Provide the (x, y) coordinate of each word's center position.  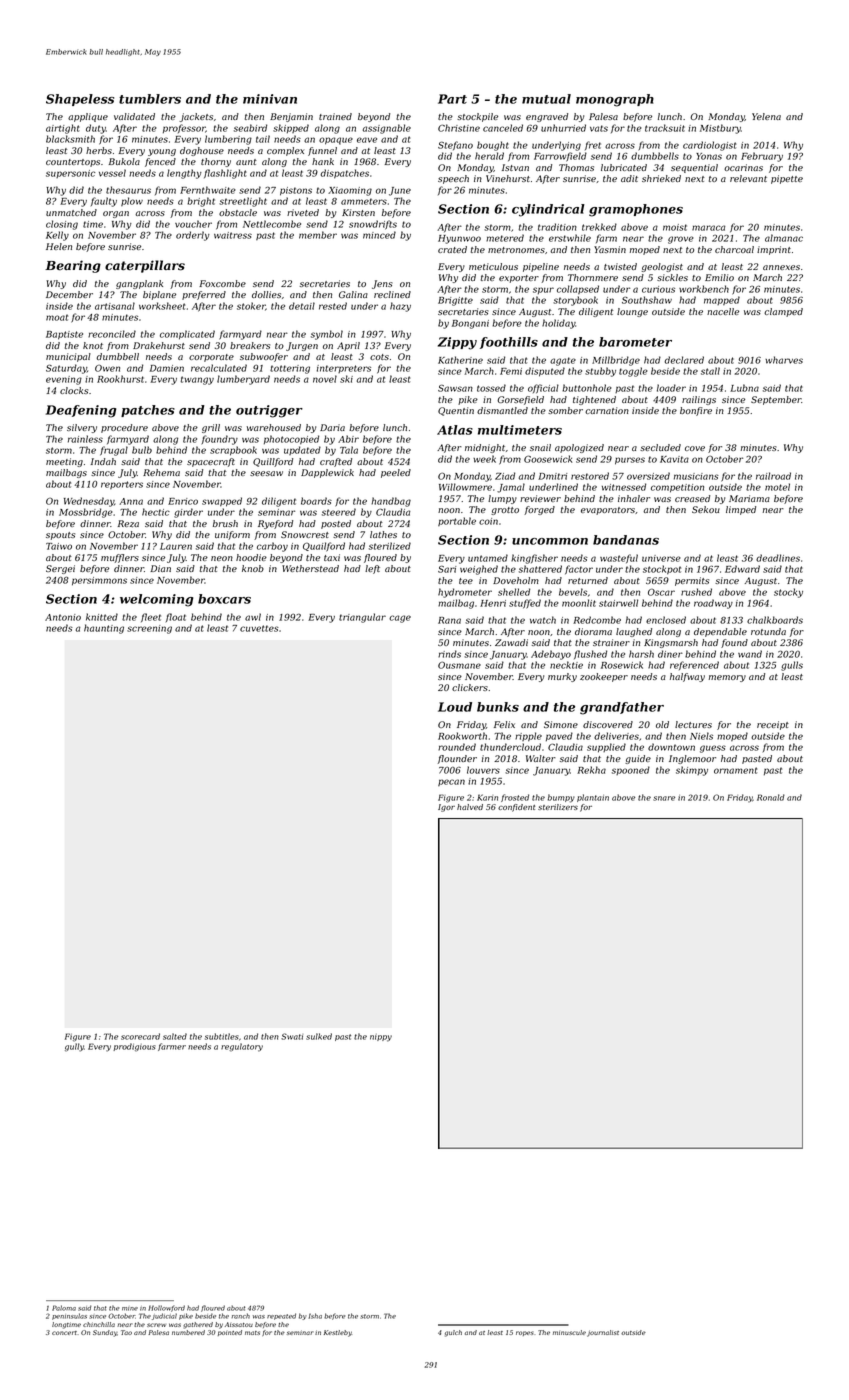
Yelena (766, 116)
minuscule (569, 1332)
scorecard (140, 1036)
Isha (315, 1316)
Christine (459, 128)
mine (130, 1309)
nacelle (723, 311)
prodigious (134, 1047)
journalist (603, 1333)
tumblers (150, 99)
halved (470, 807)
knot (93, 345)
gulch (453, 1333)
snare (664, 798)
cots (379, 357)
